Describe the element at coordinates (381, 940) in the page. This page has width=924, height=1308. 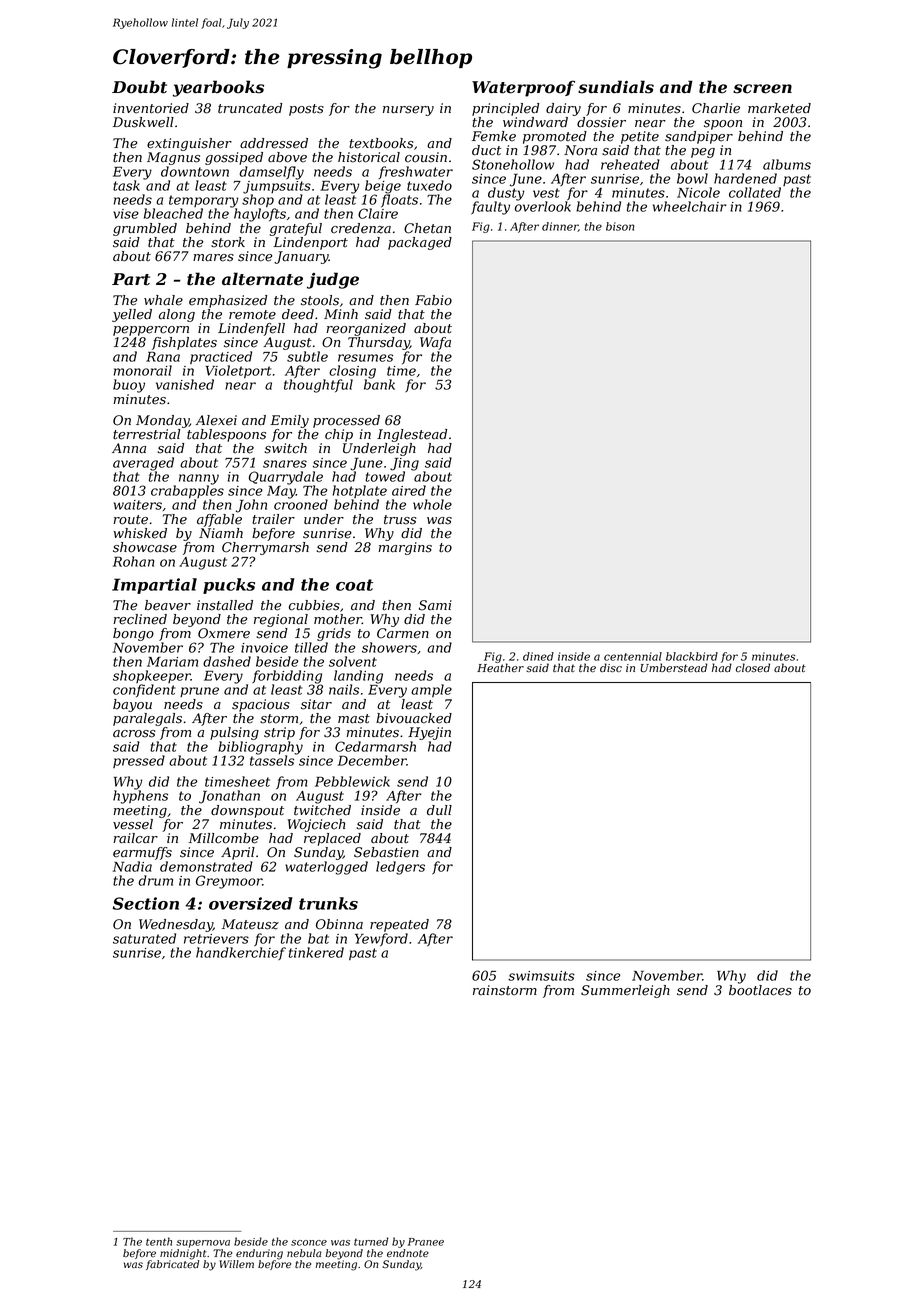
I see `Yewford` at that location.
